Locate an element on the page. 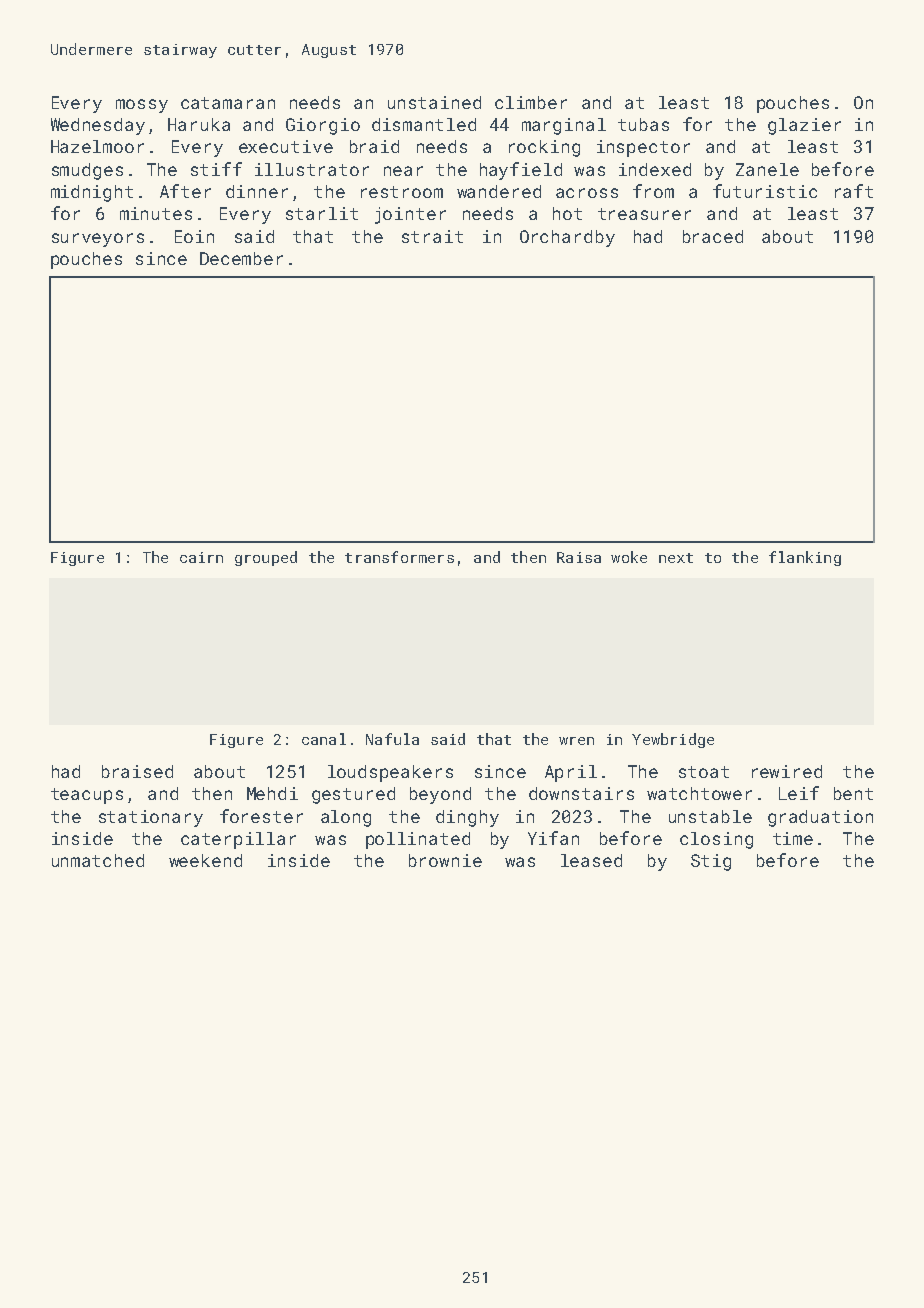 The width and height of the page is (924, 1308). Nafula is located at coordinates (392, 739).
